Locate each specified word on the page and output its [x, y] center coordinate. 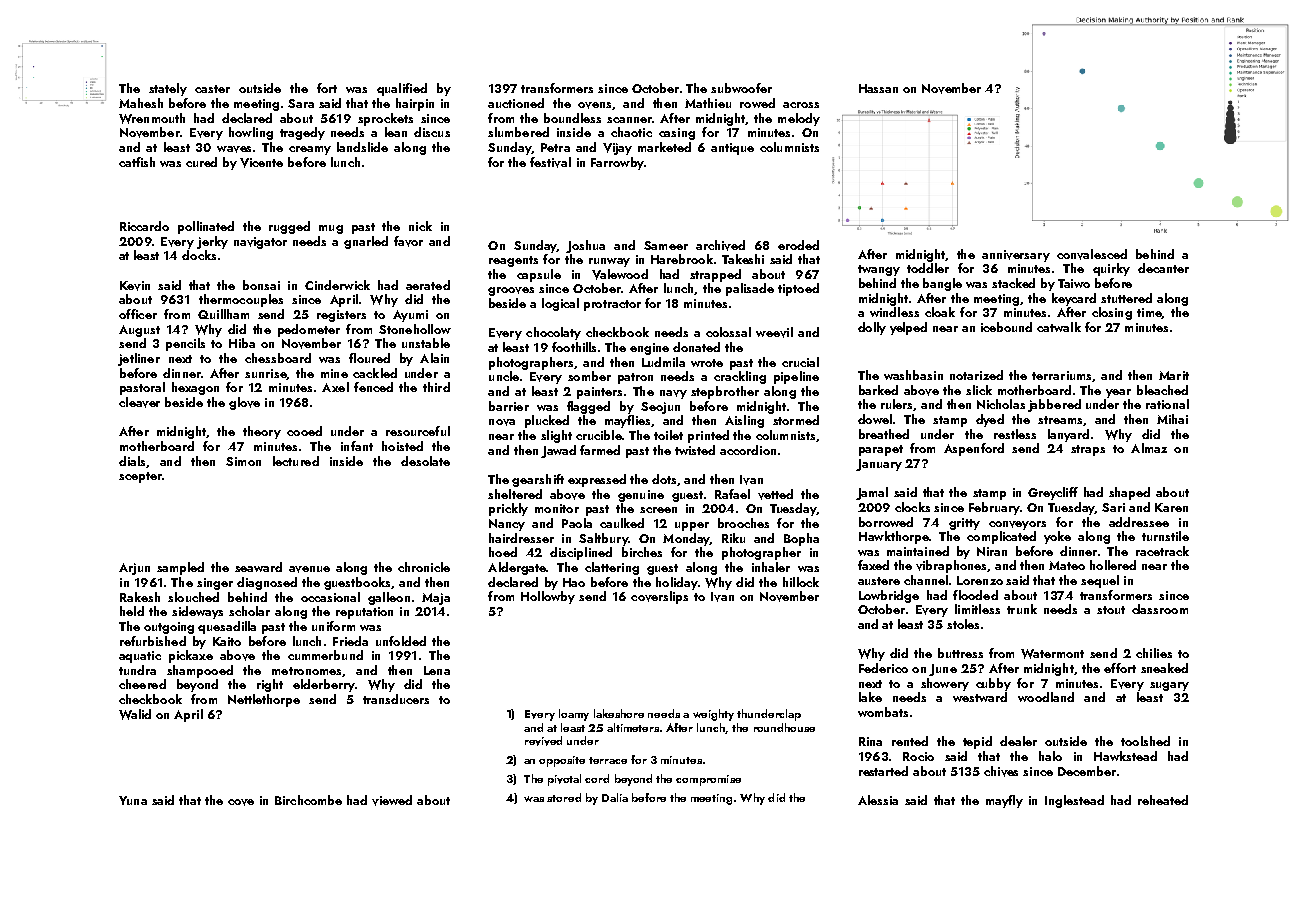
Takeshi [743, 259]
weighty [713, 715]
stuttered [1126, 298]
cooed [304, 431]
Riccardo [144, 226]
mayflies [627, 421]
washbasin [913, 375]
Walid [135, 714]
